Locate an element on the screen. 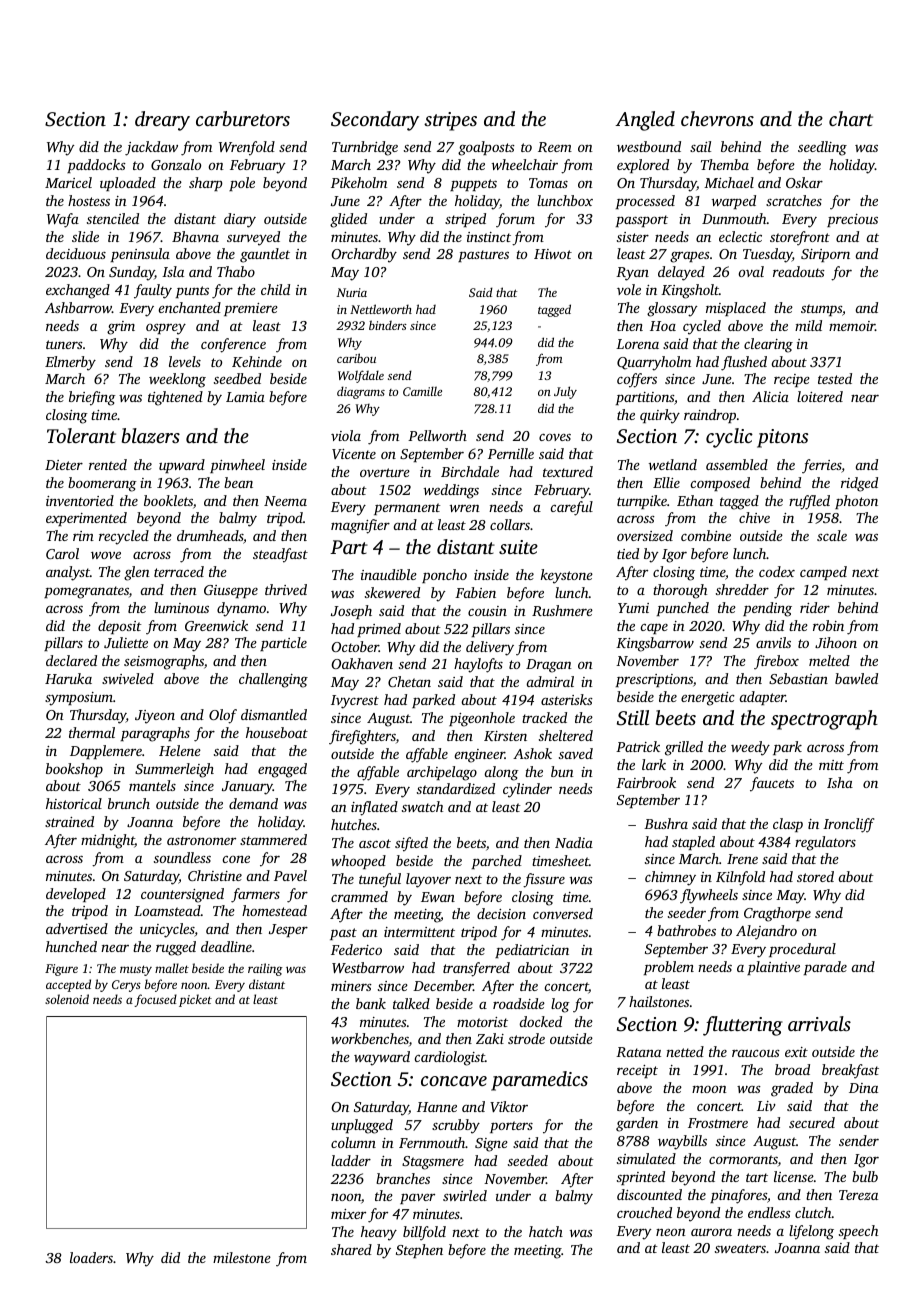  archipelago is located at coordinates (442, 773).
